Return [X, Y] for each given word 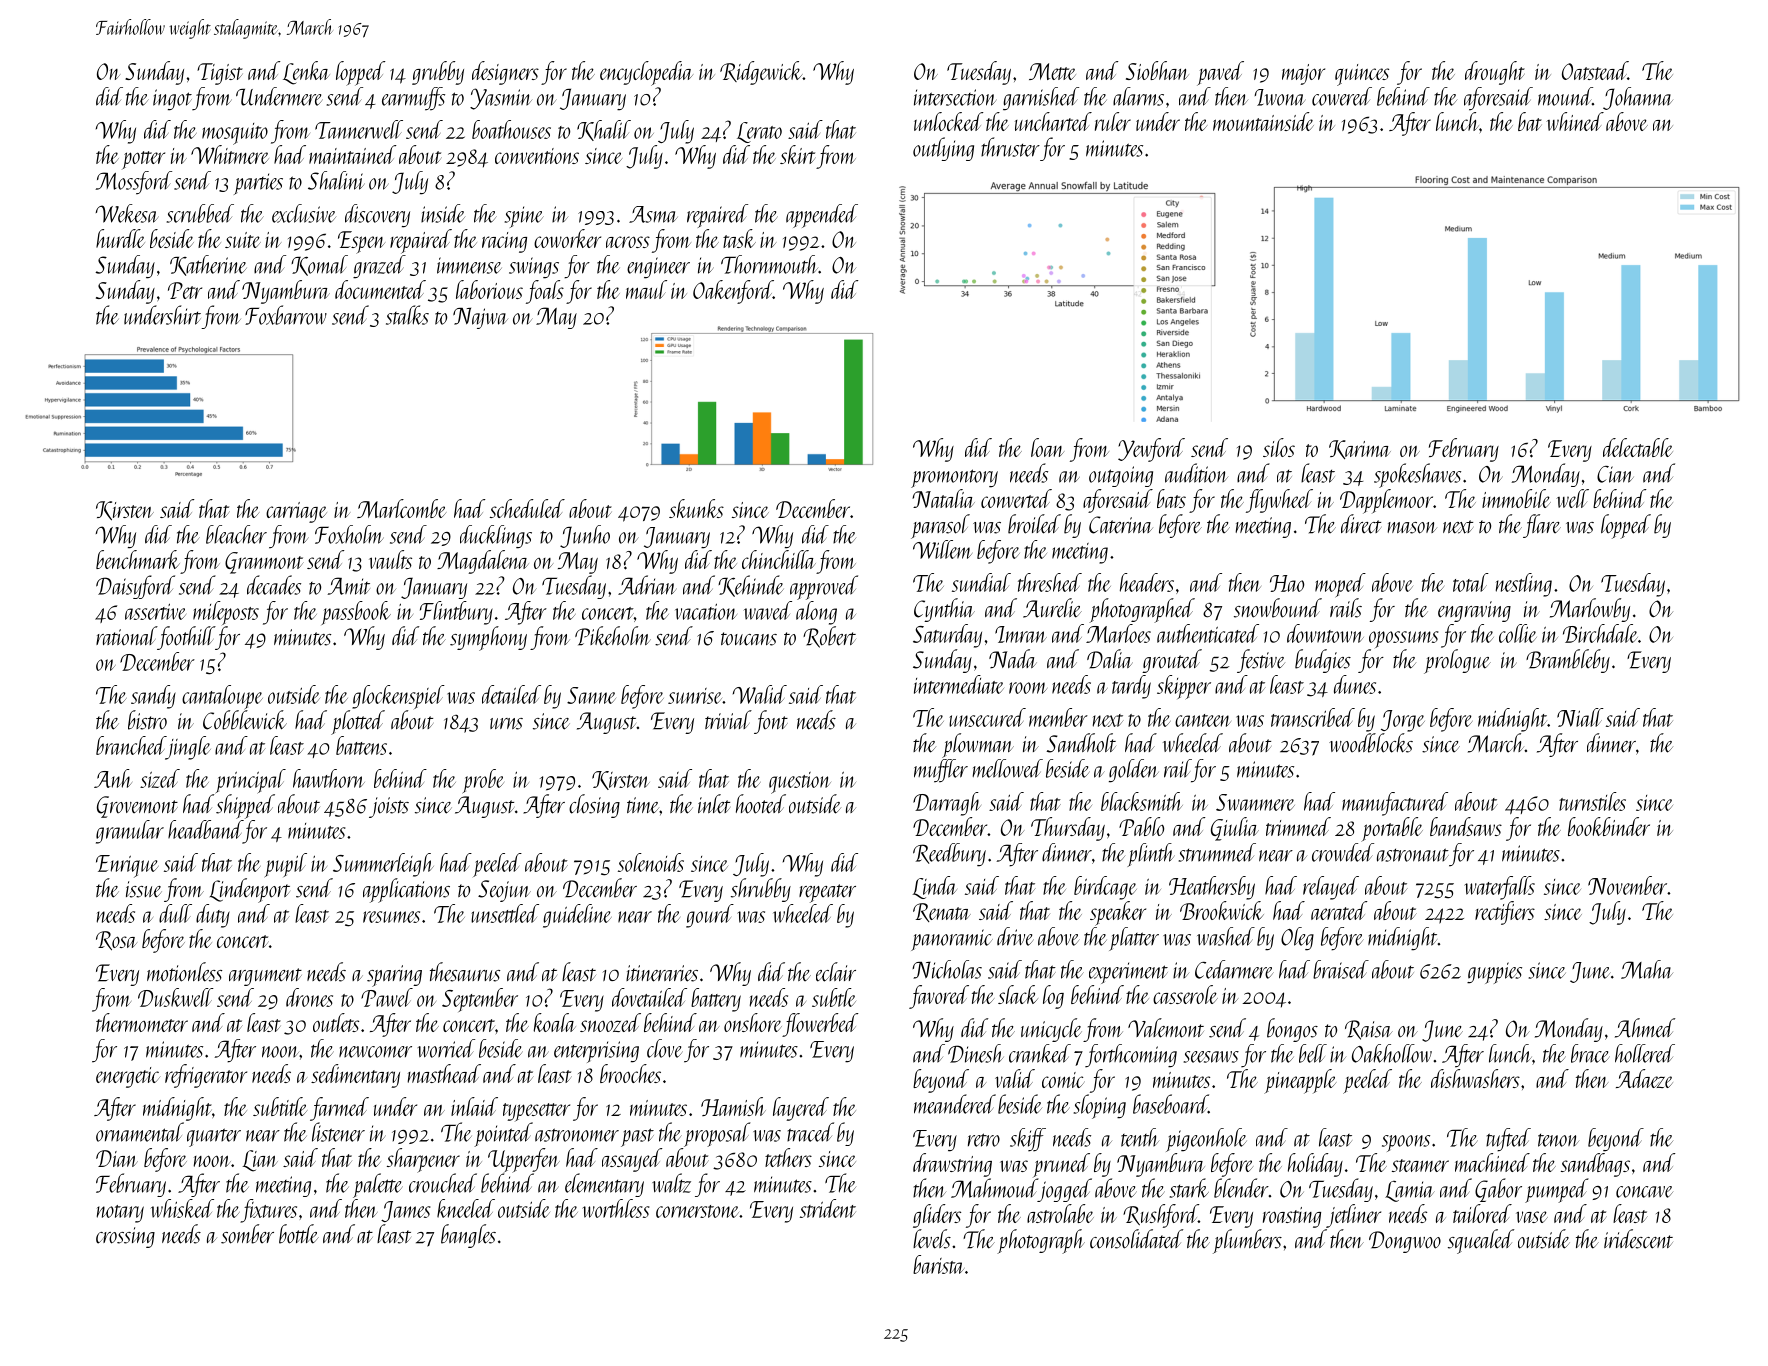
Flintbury [456, 613]
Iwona [1280, 97]
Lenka [306, 73]
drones [309, 997]
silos [1279, 447]
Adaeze [1644, 1078]
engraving [1474, 611]
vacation [706, 612]
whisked [182, 1208]
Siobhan [1157, 70]
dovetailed [649, 997]
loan [1047, 447]
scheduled [527, 508]
